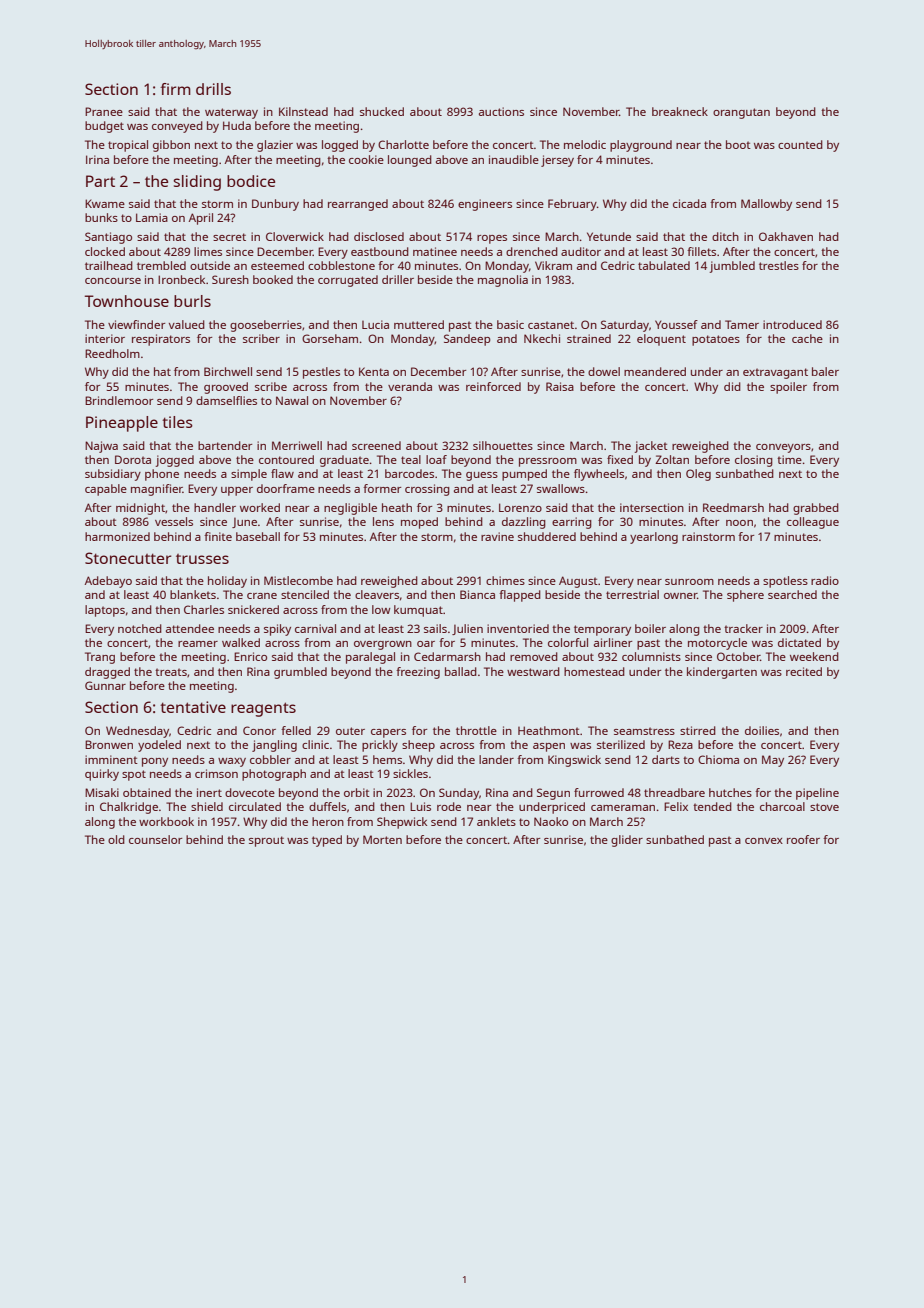 Image resolution: width=924 pixels, height=1308 pixels. Describe the element at coordinates (722, 673) in the document. I see `kindergarten` at that location.
